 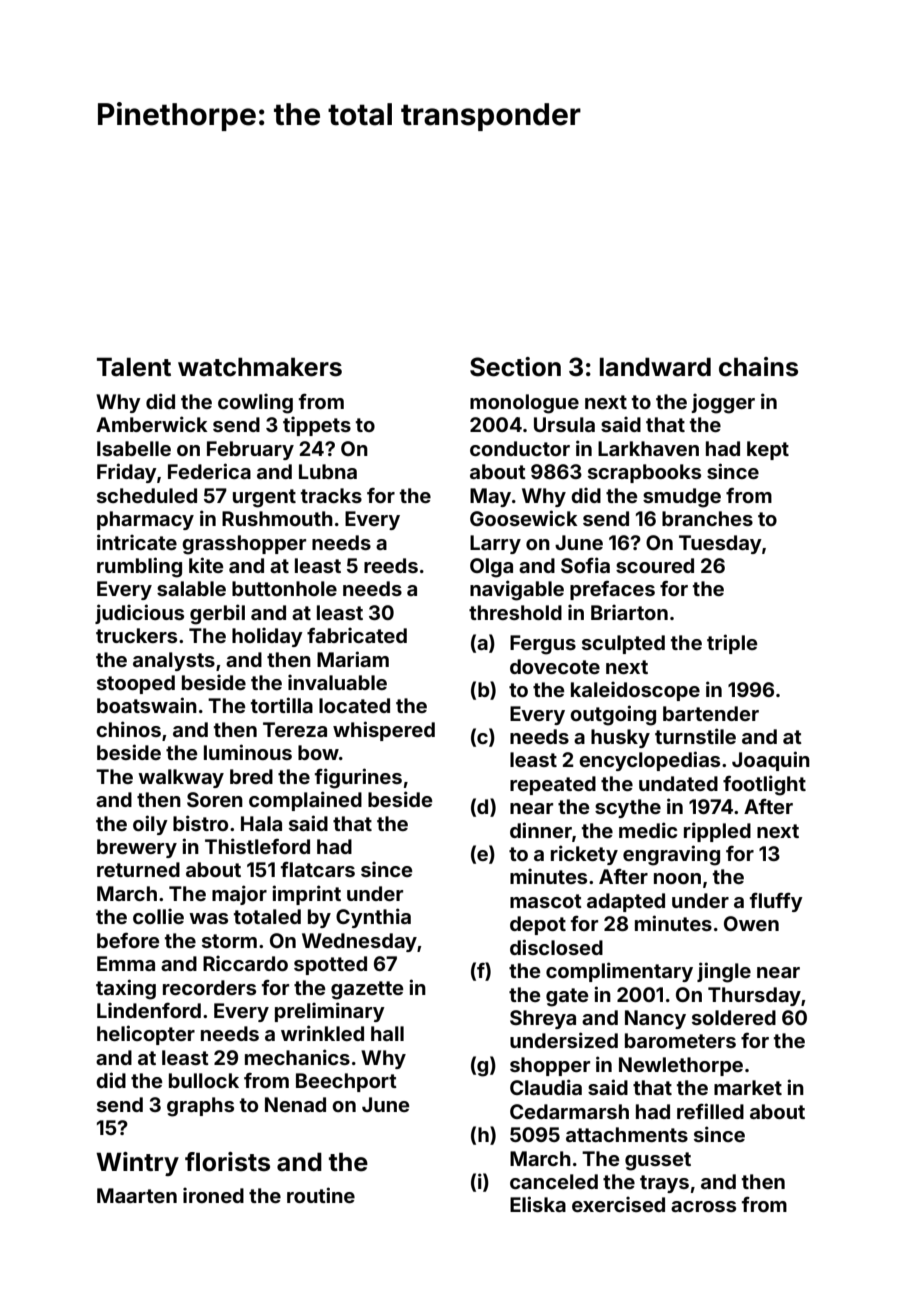 I want to click on Section, so click(x=515, y=367).
